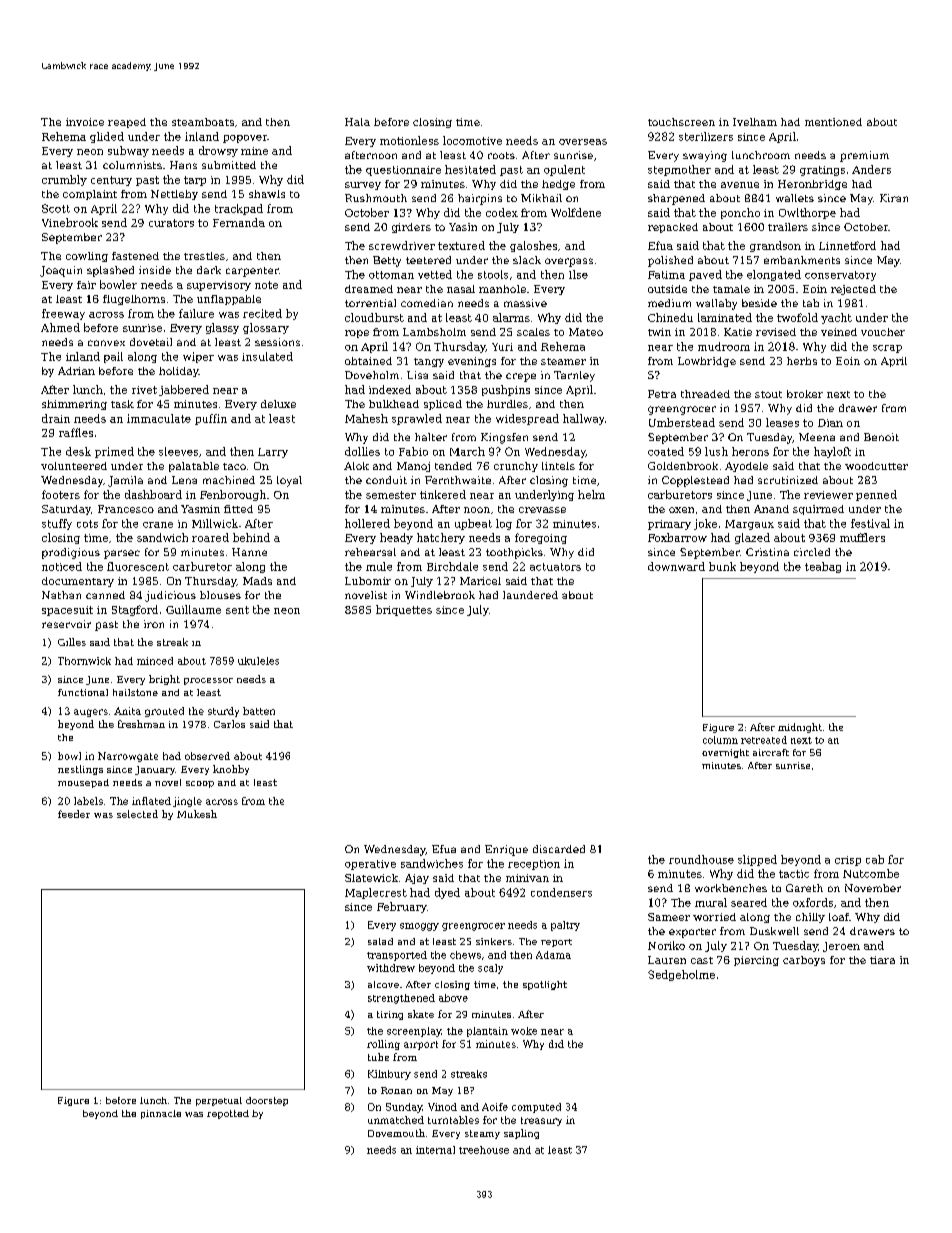 Image resolution: width=952 pixels, height=1233 pixels. I want to click on Hala, so click(357, 122).
